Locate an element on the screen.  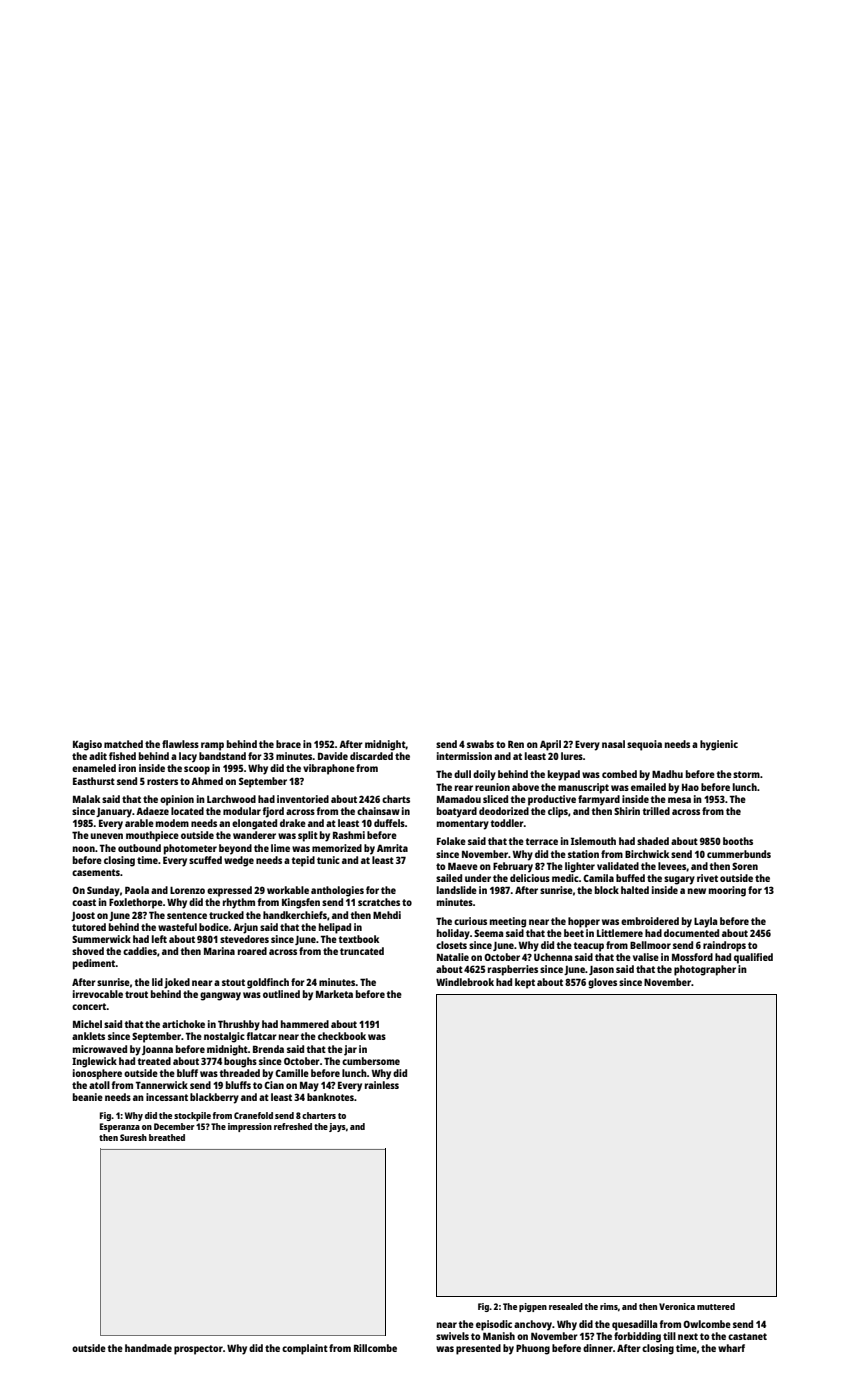
swabs is located at coordinates (480, 744).
